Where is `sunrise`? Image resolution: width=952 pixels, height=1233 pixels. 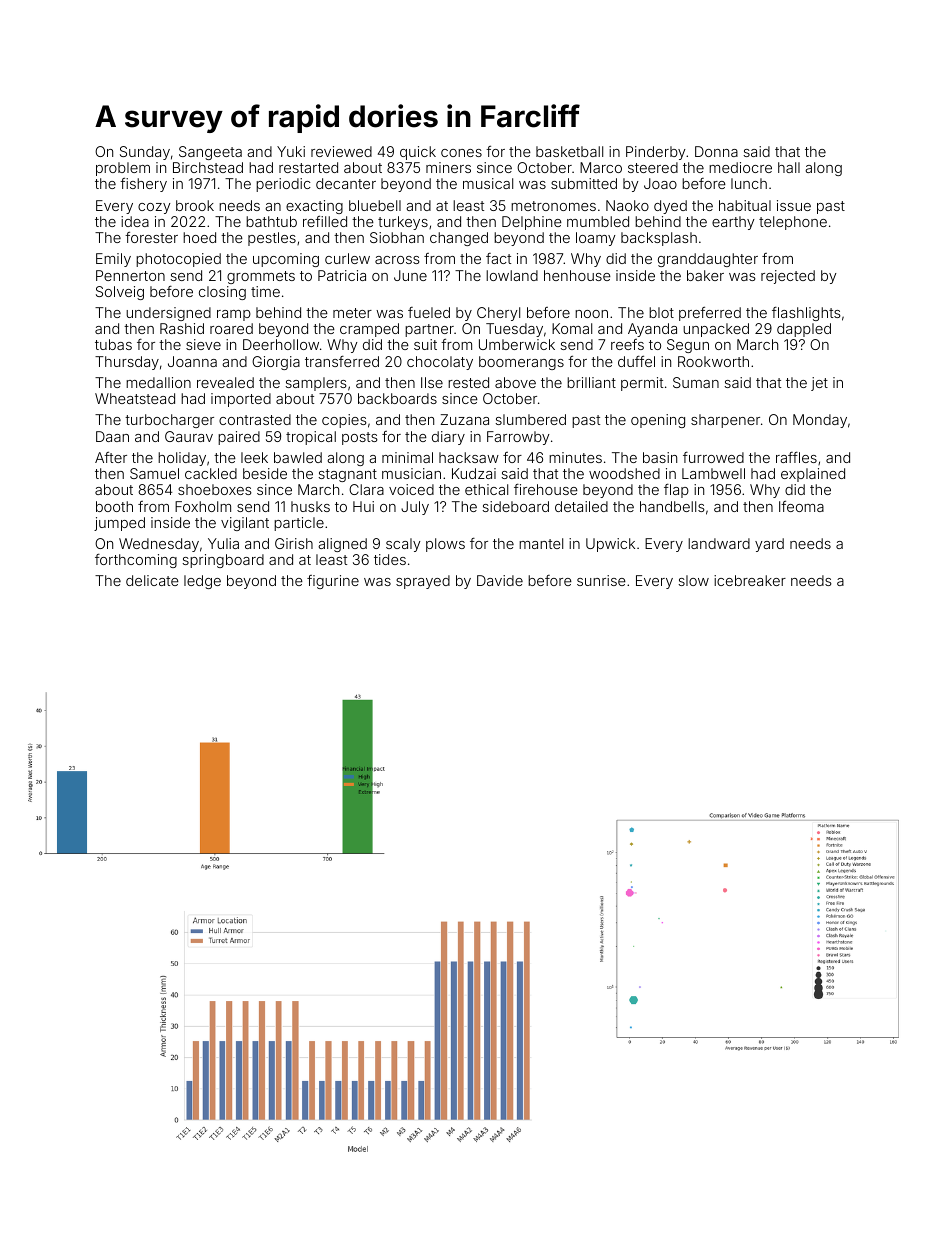 sunrise is located at coordinates (601, 580).
